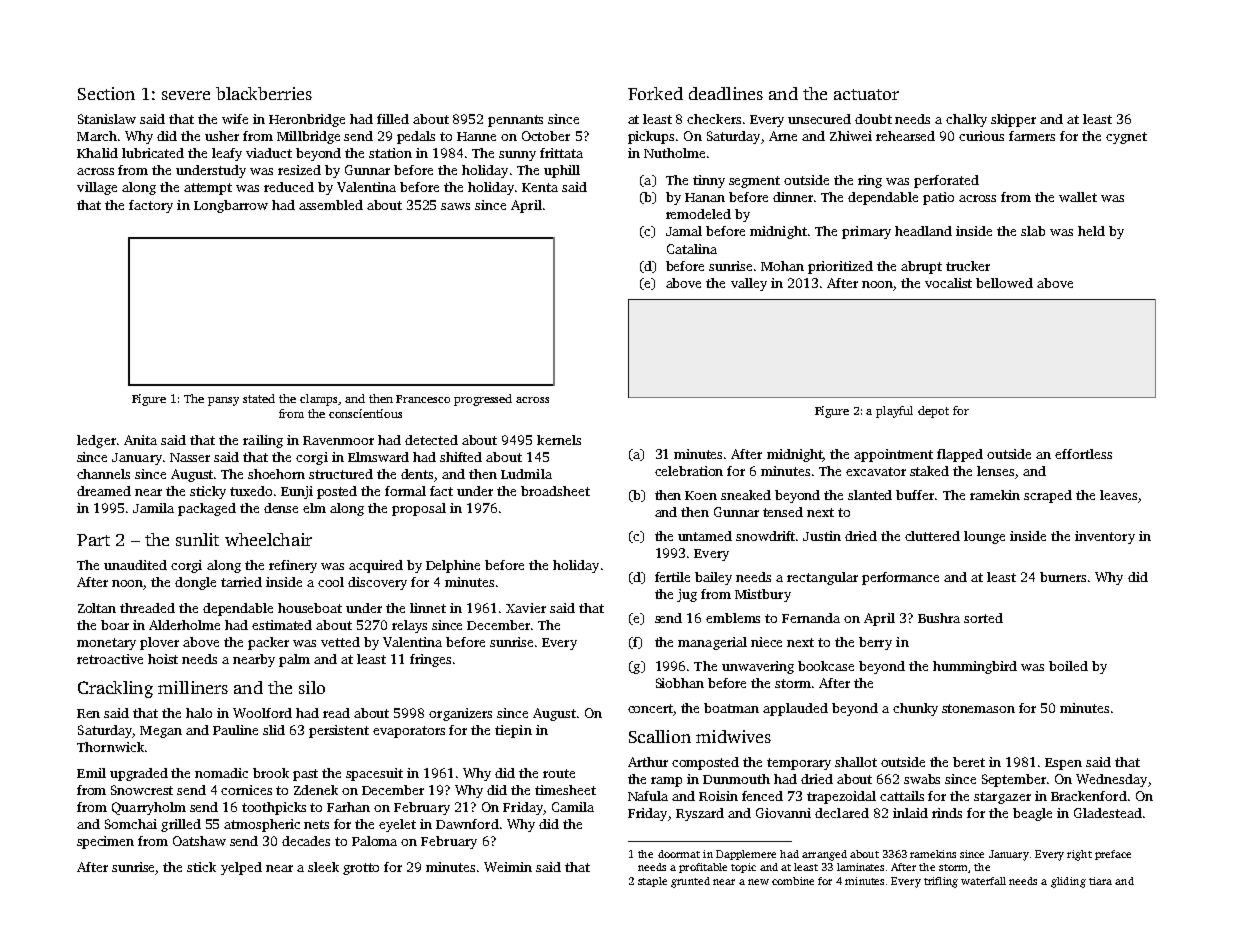  I want to click on pedals, so click(416, 137).
